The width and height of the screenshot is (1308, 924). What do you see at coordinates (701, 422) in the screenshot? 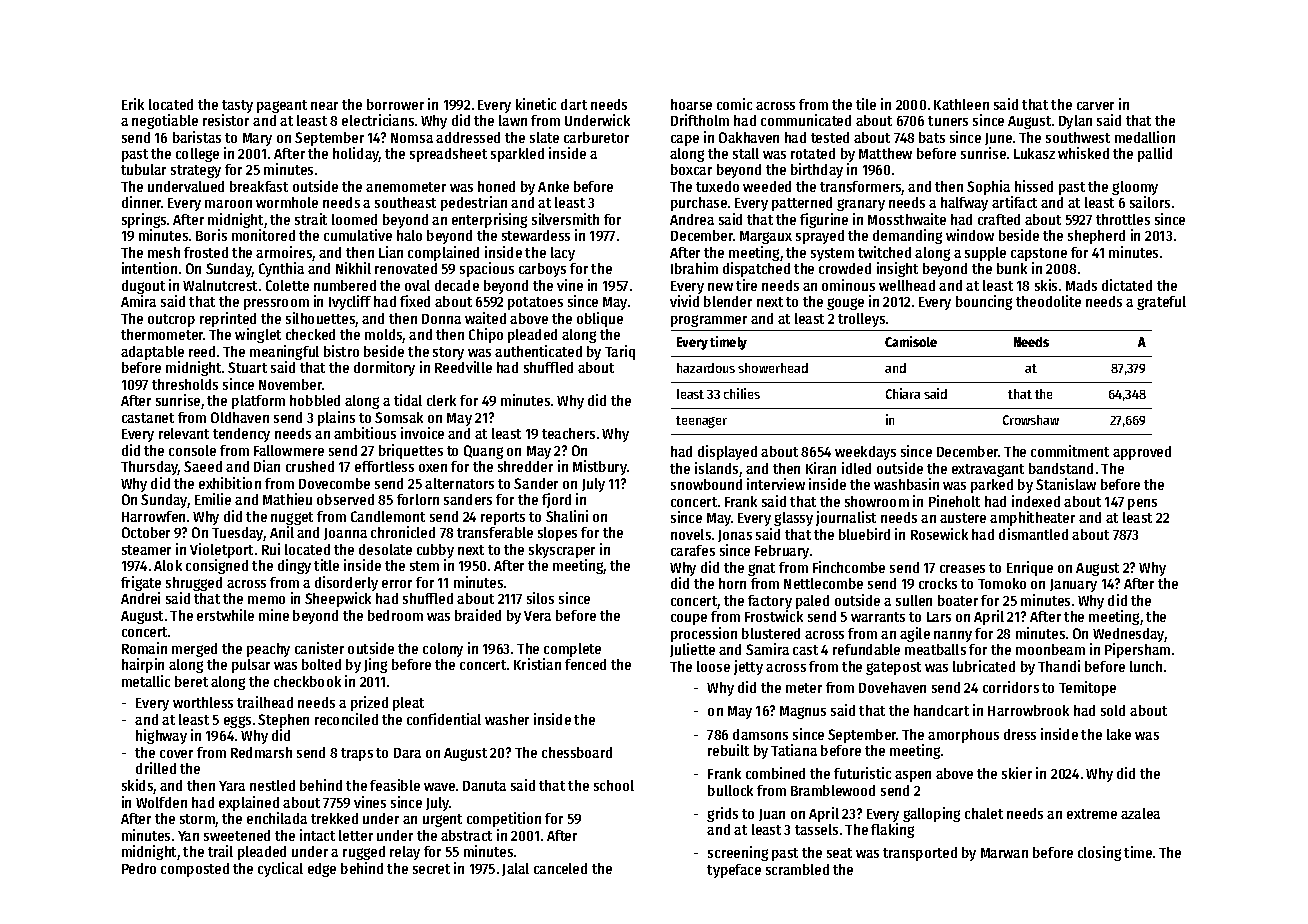
I see `teenager` at bounding box center [701, 422].
